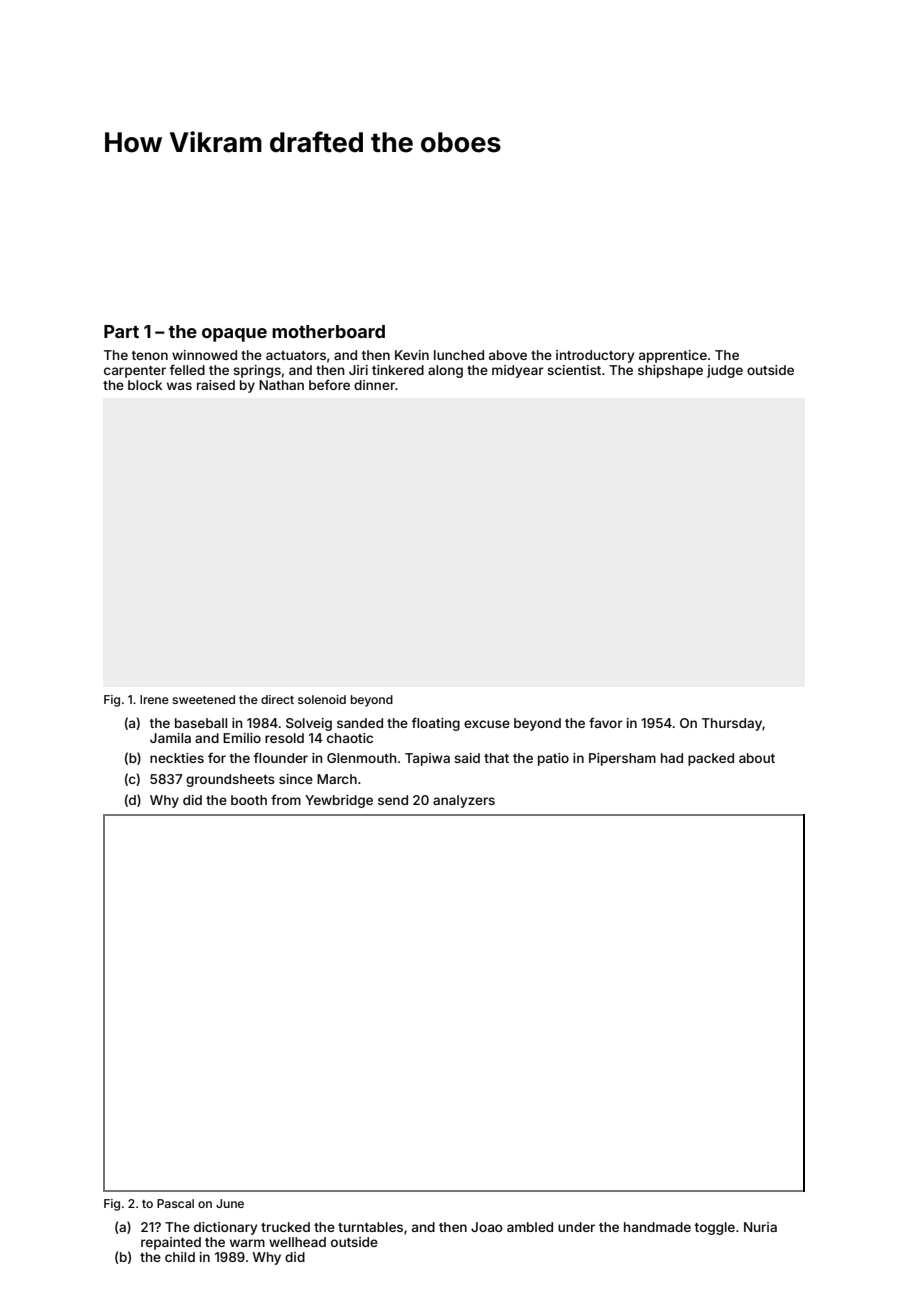 Image resolution: width=908 pixels, height=1316 pixels. Describe the element at coordinates (296, 779) in the screenshot. I see `since` at that location.
